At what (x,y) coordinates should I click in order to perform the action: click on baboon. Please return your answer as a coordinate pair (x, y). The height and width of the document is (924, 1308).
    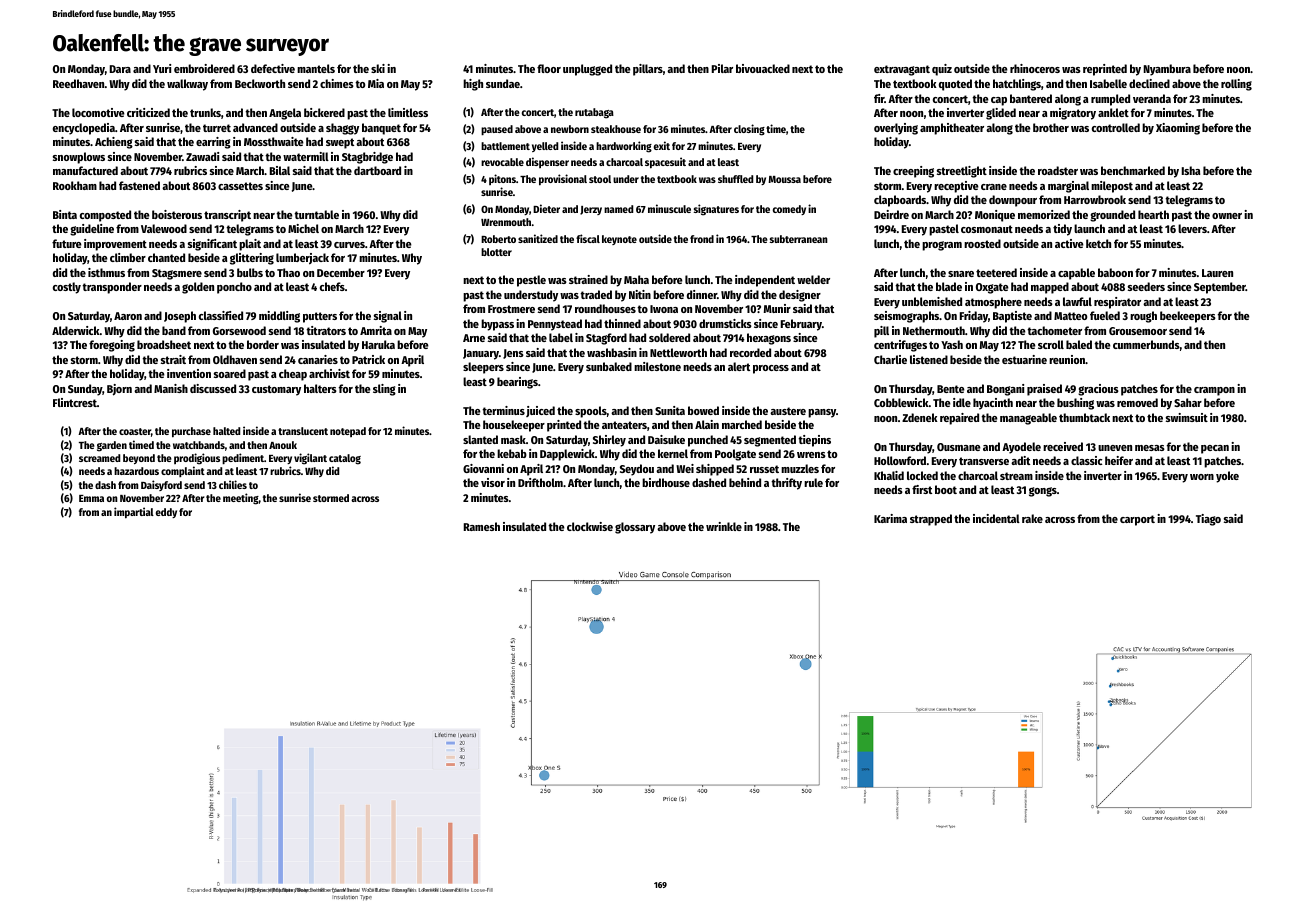
    Looking at the image, I should click on (1115, 272).
